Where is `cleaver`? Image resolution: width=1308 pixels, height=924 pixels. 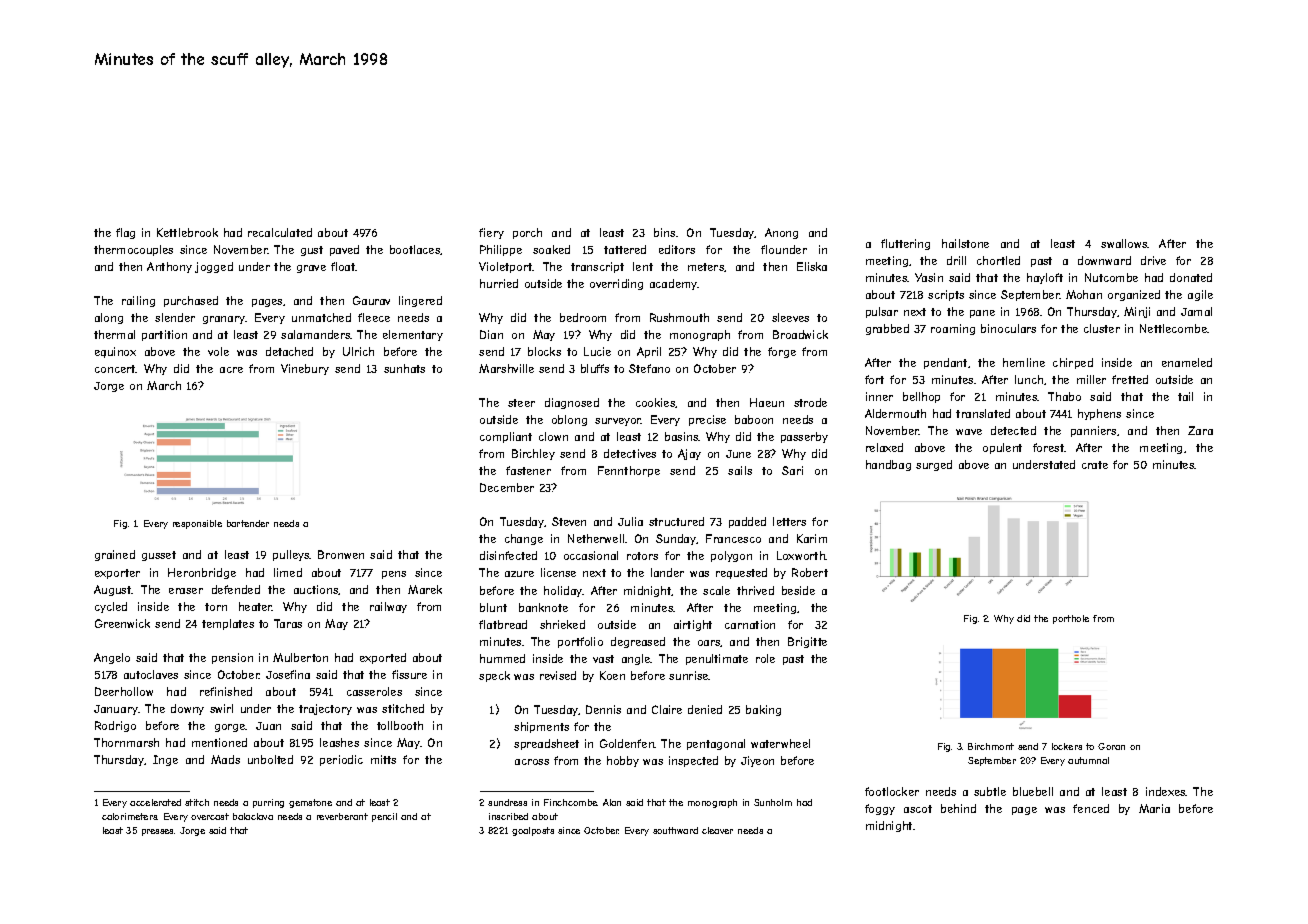
cleaver is located at coordinates (717, 830).
